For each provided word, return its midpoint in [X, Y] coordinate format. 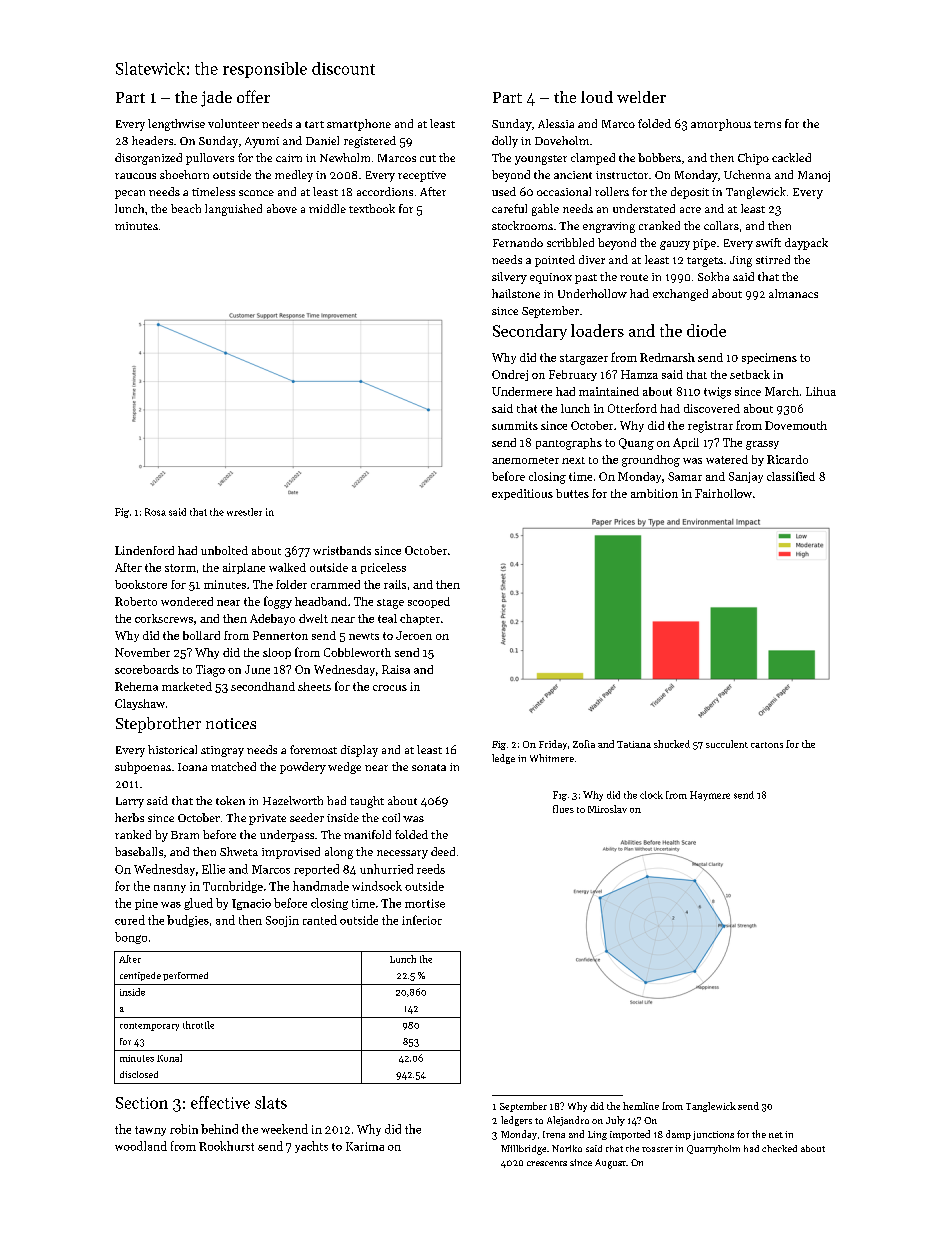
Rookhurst [226, 1146]
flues [563, 809]
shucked [672, 744]
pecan [130, 194]
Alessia [556, 123]
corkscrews [164, 618]
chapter [420, 619]
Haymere [710, 796]
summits [515, 425]
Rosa [155, 512]
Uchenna [747, 174]
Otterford [632, 408]
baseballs [139, 851]
